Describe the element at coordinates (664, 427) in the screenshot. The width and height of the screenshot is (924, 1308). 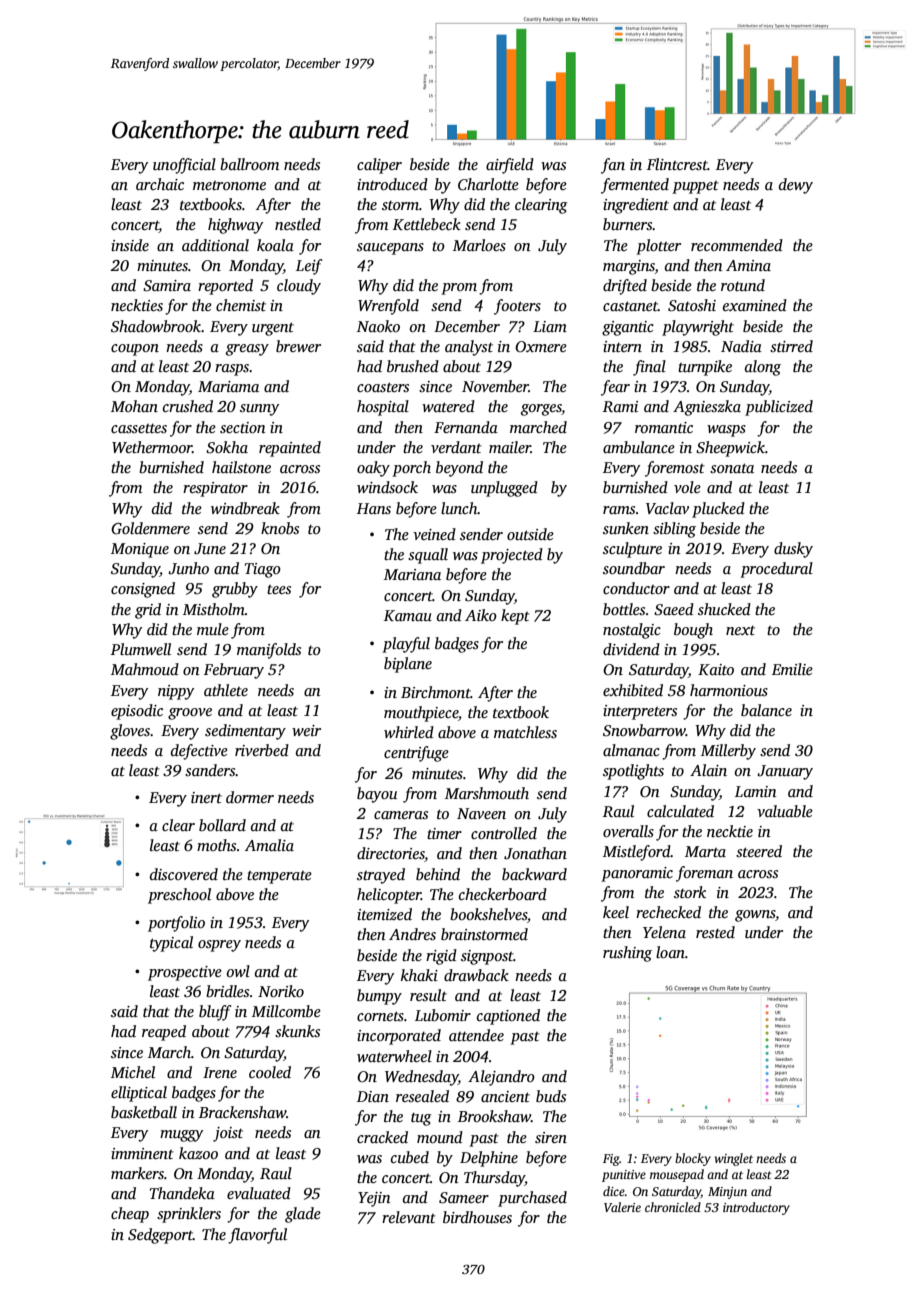
I see `romantic` at that location.
